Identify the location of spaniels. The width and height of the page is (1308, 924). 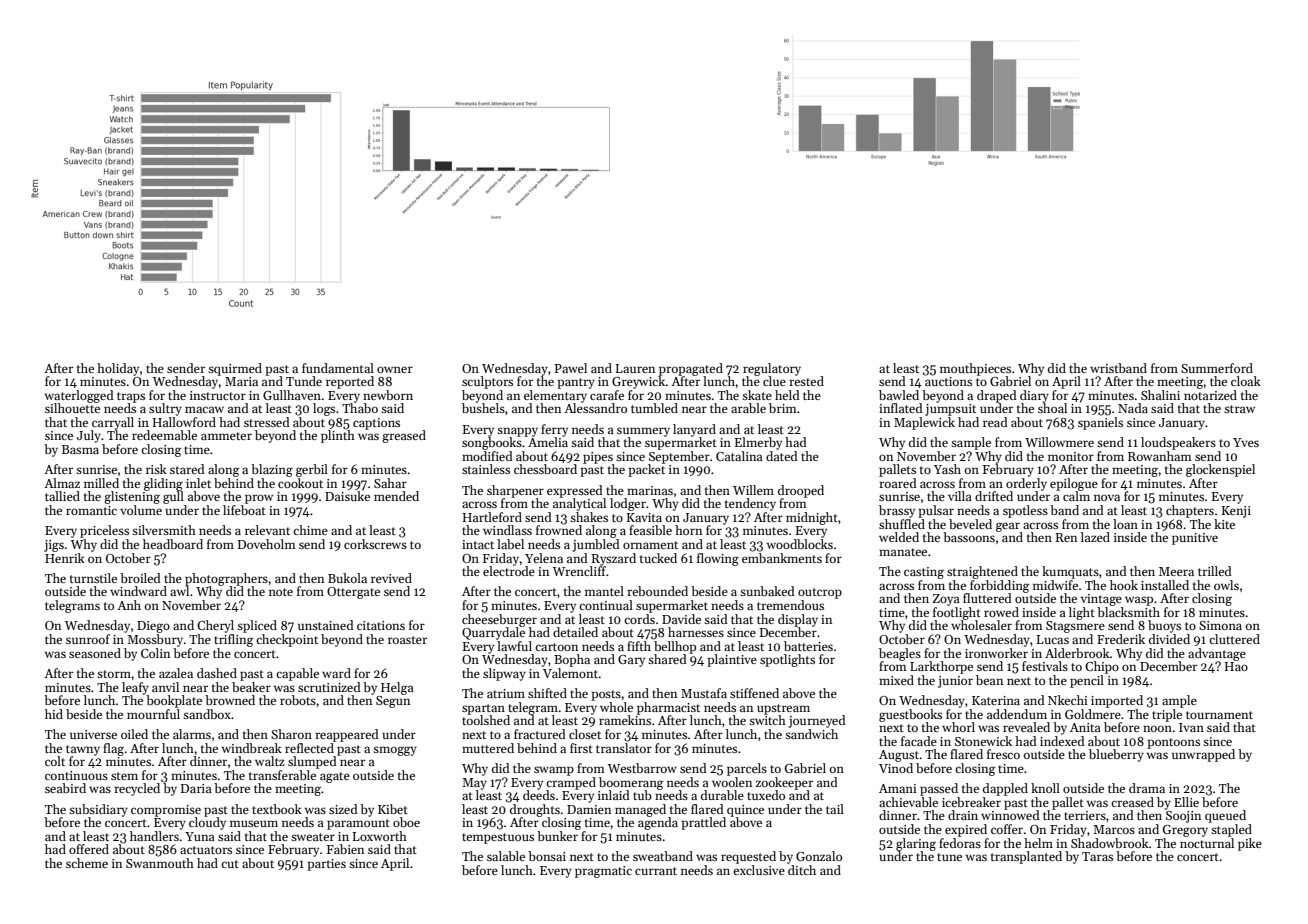
(1100, 423).
